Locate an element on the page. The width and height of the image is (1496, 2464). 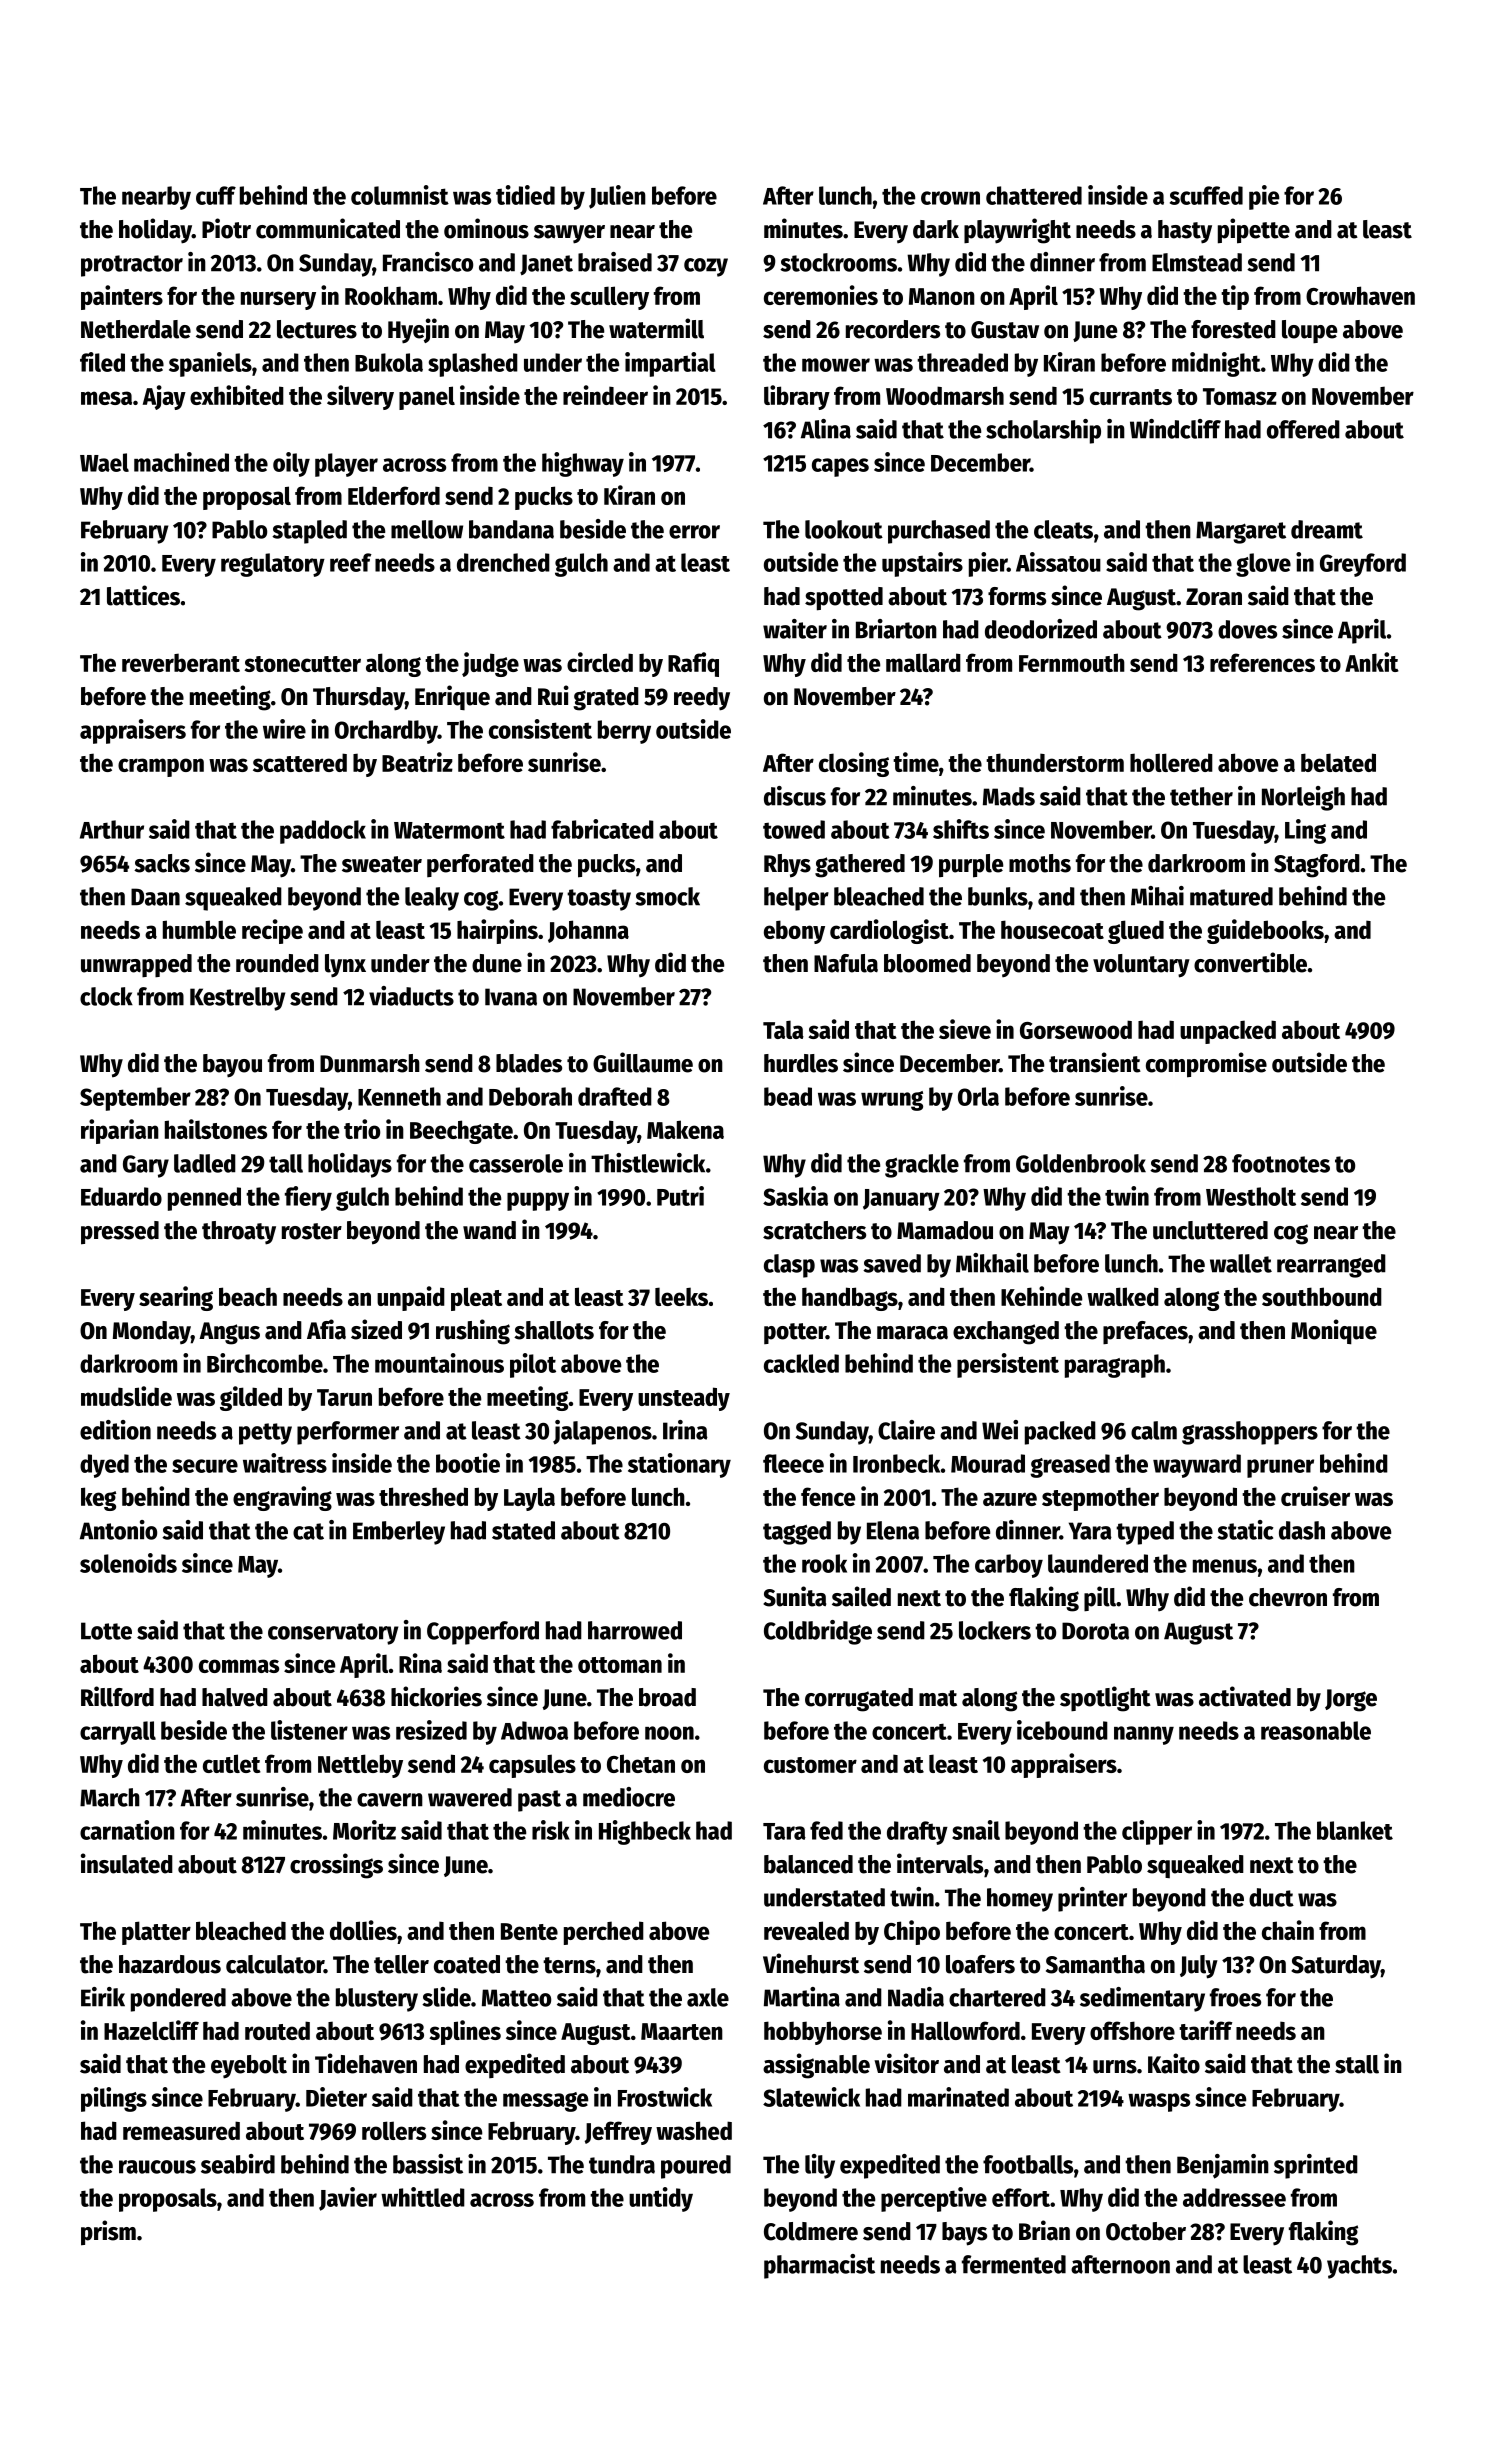
pipette is located at coordinates (1254, 231).
